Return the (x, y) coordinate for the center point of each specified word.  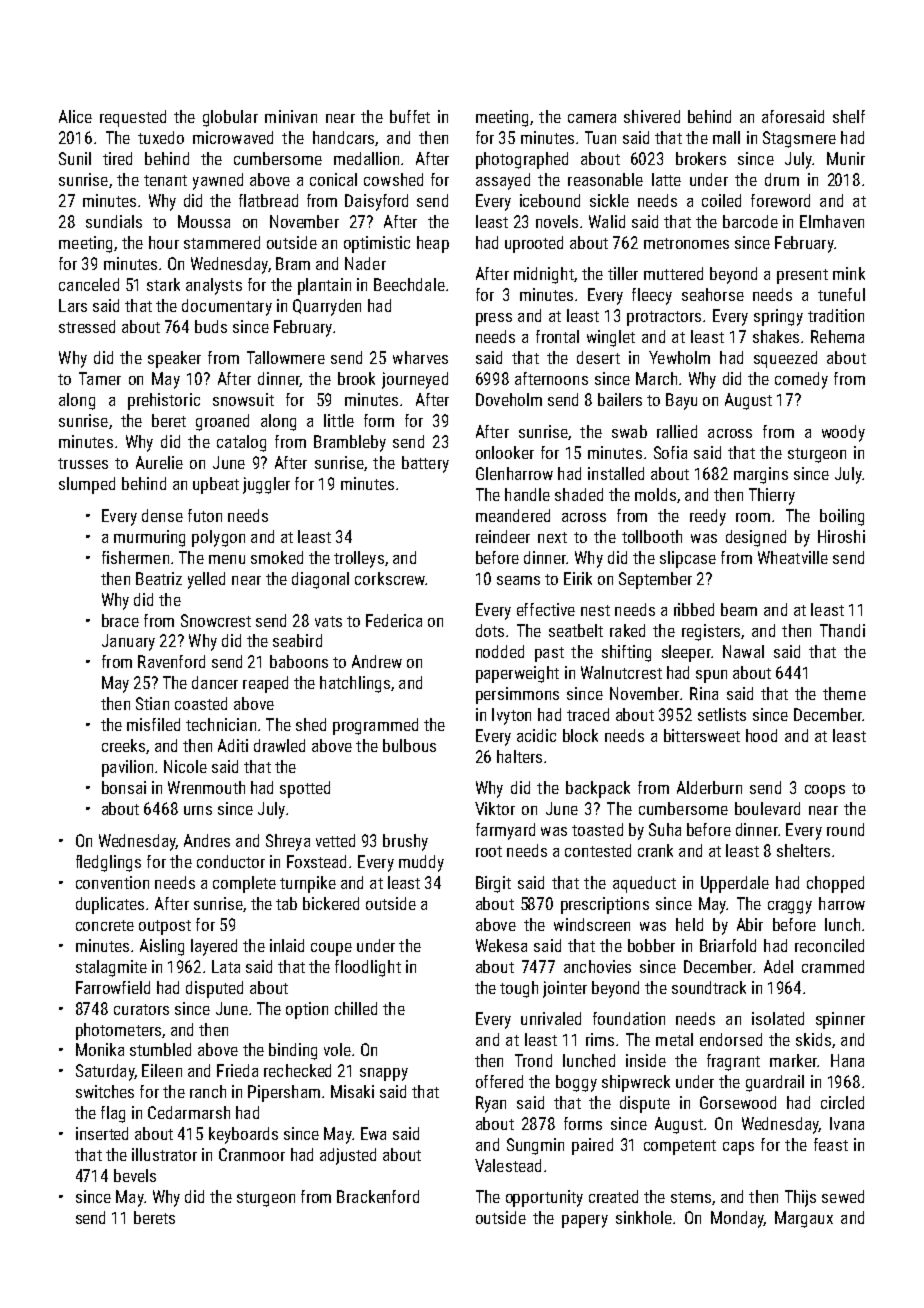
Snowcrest (216, 620)
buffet (410, 116)
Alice (75, 116)
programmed (375, 726)
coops (825, 791)
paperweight (517, 674)
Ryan (491, 1104)
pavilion (127, 768)
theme (844, 693)
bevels (135, 1175)
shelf (849, 116)
